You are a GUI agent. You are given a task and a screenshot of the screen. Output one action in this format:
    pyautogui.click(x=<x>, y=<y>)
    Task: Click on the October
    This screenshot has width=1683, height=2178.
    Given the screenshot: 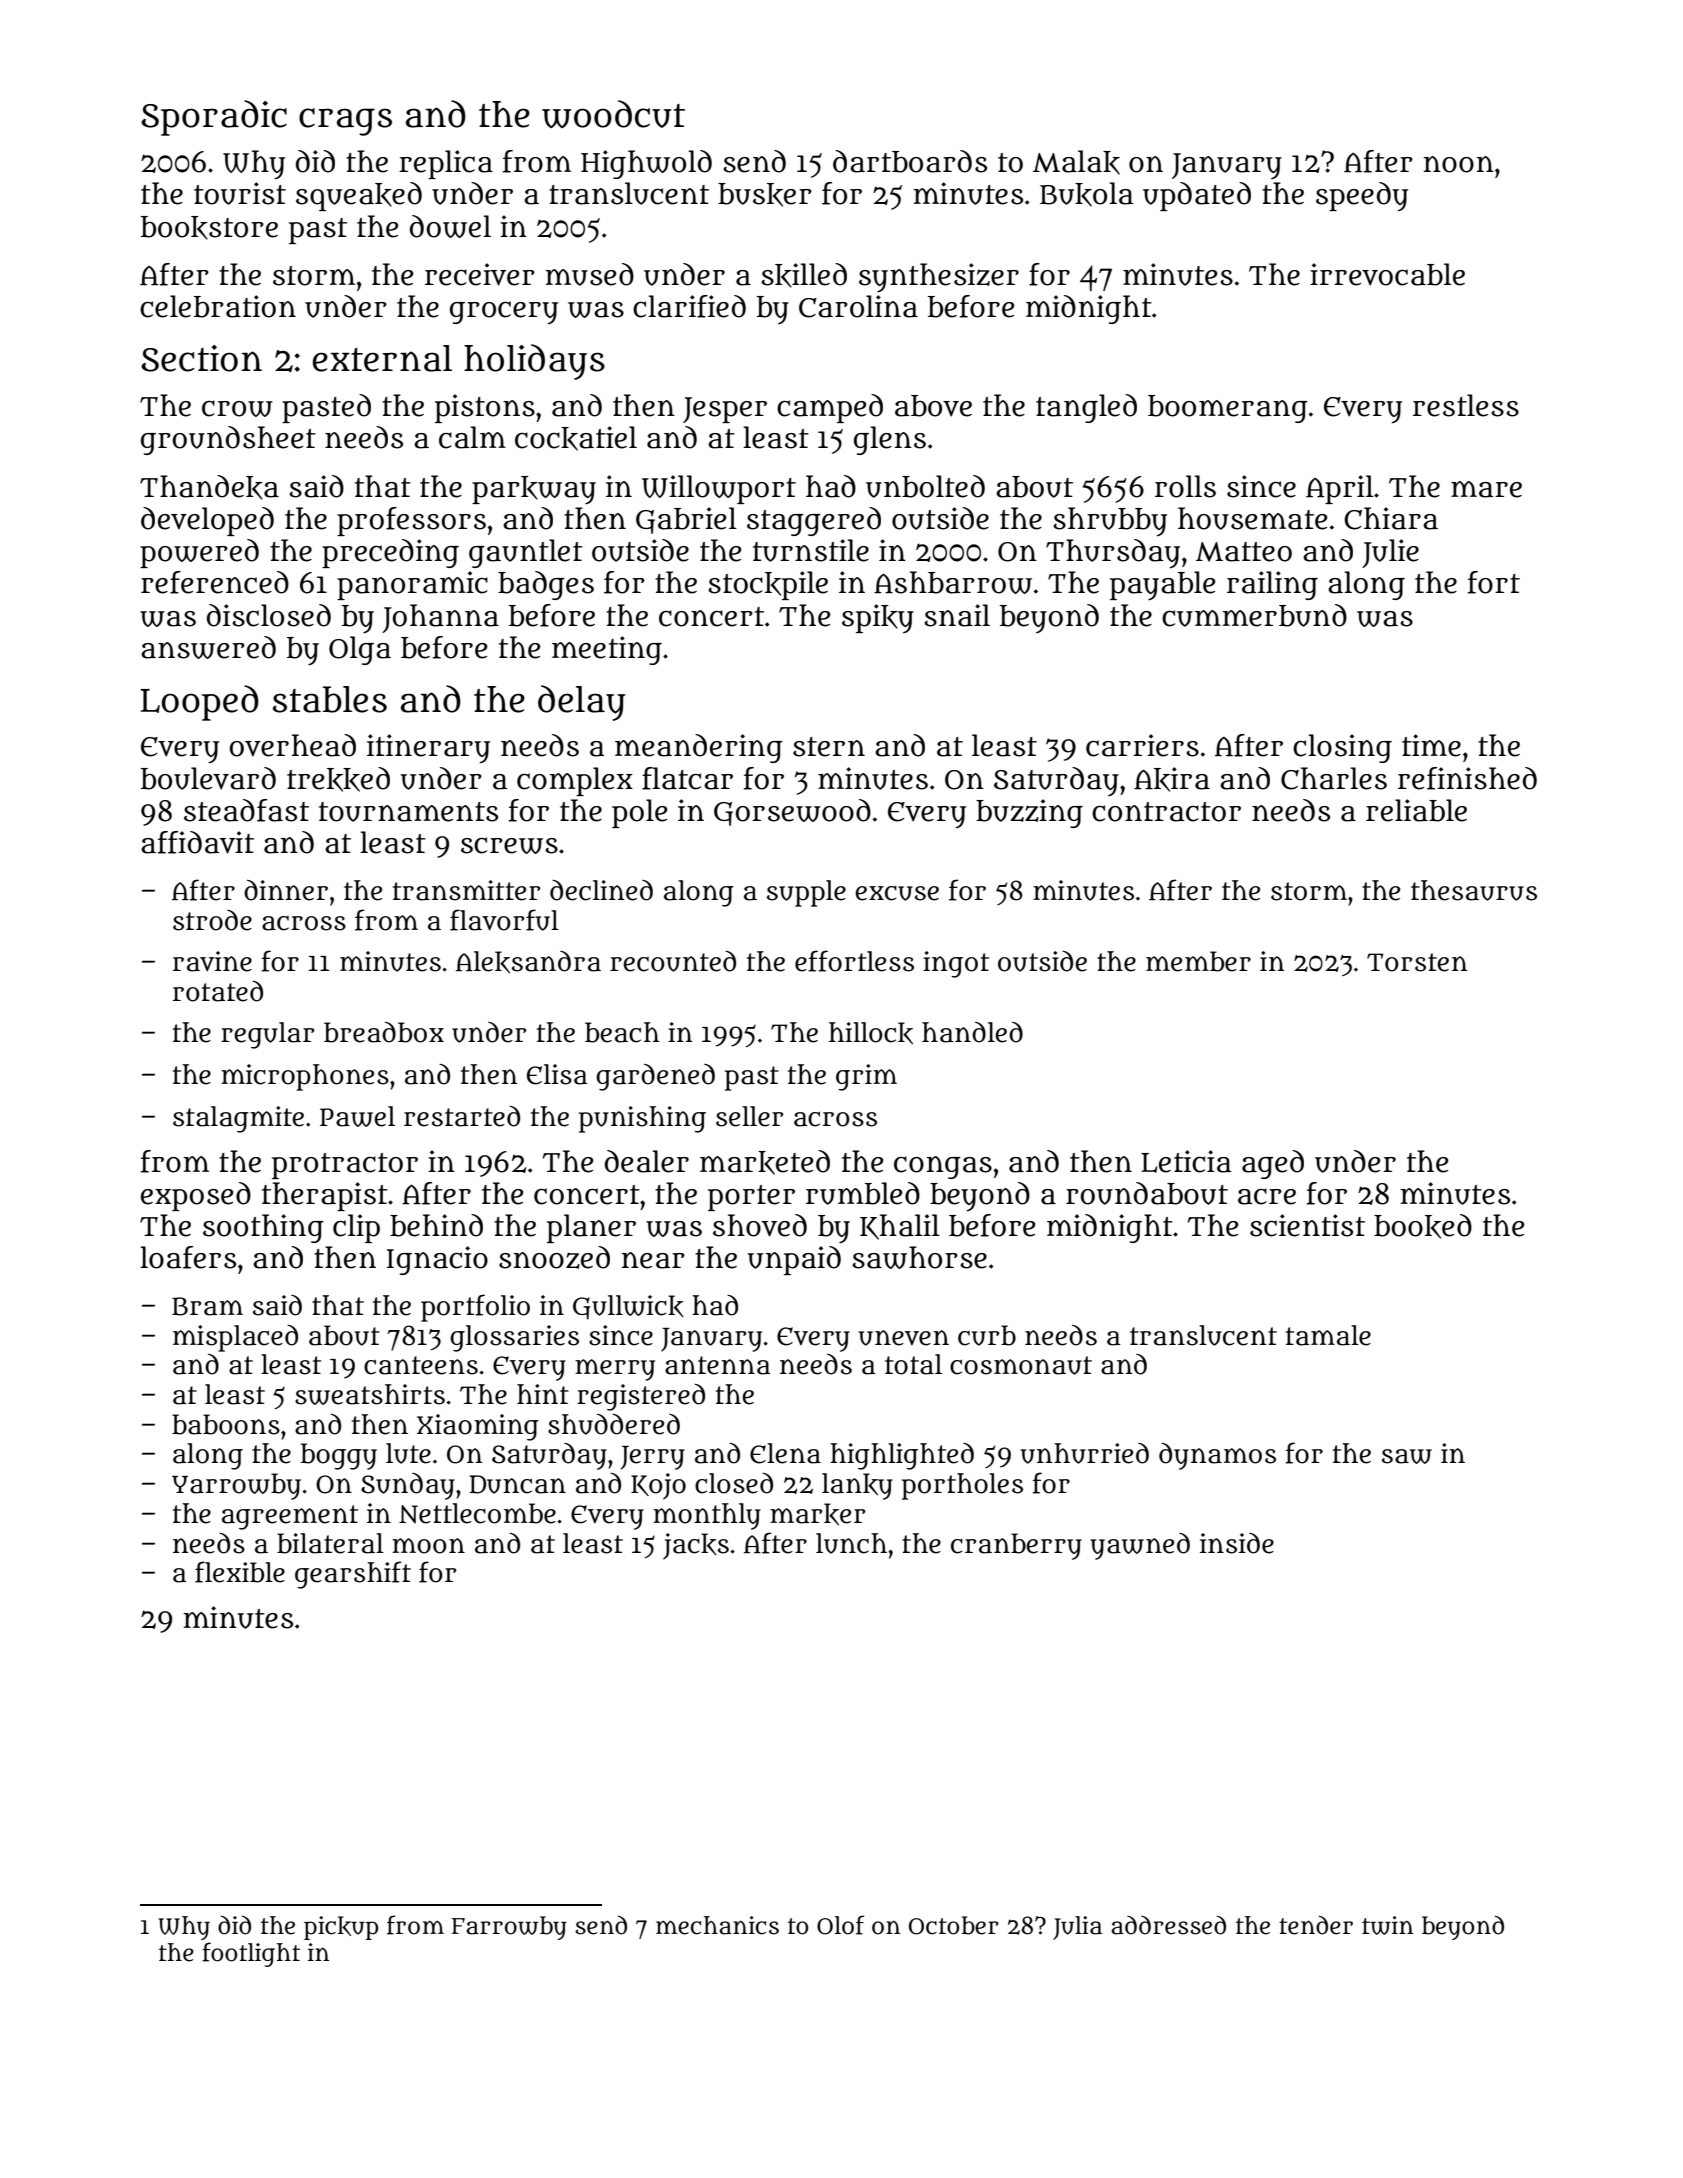 What is the action you would take?
    pyautogui.click(x=954, y=1925)
